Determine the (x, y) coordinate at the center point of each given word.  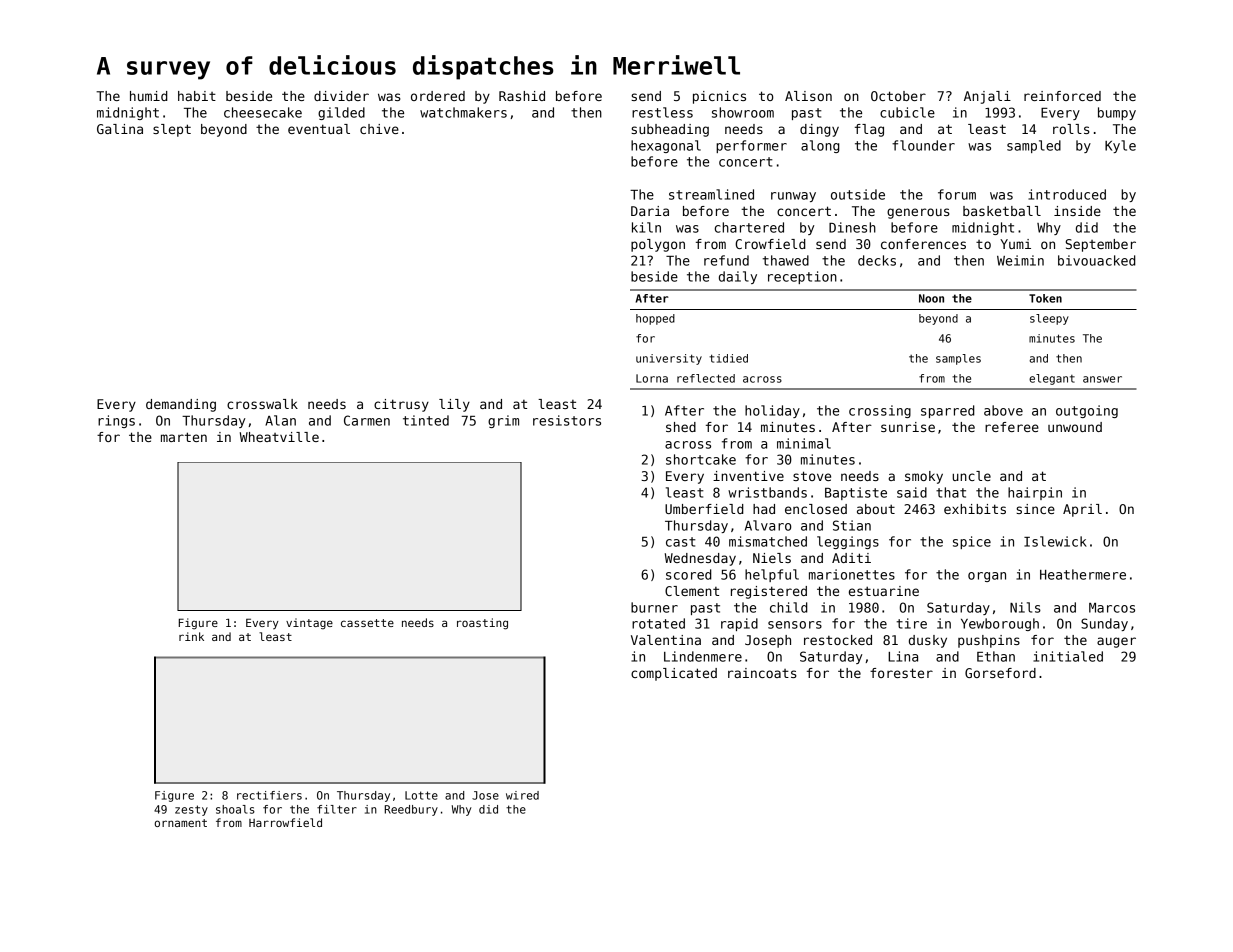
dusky (928, 641)
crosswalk (262, 404)
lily (454, 405)
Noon (931, 298)
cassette (367, 623)
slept (172, 130)
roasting (482, 624)
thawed (785, 260)
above (1003, 410)
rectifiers (269, 795)
